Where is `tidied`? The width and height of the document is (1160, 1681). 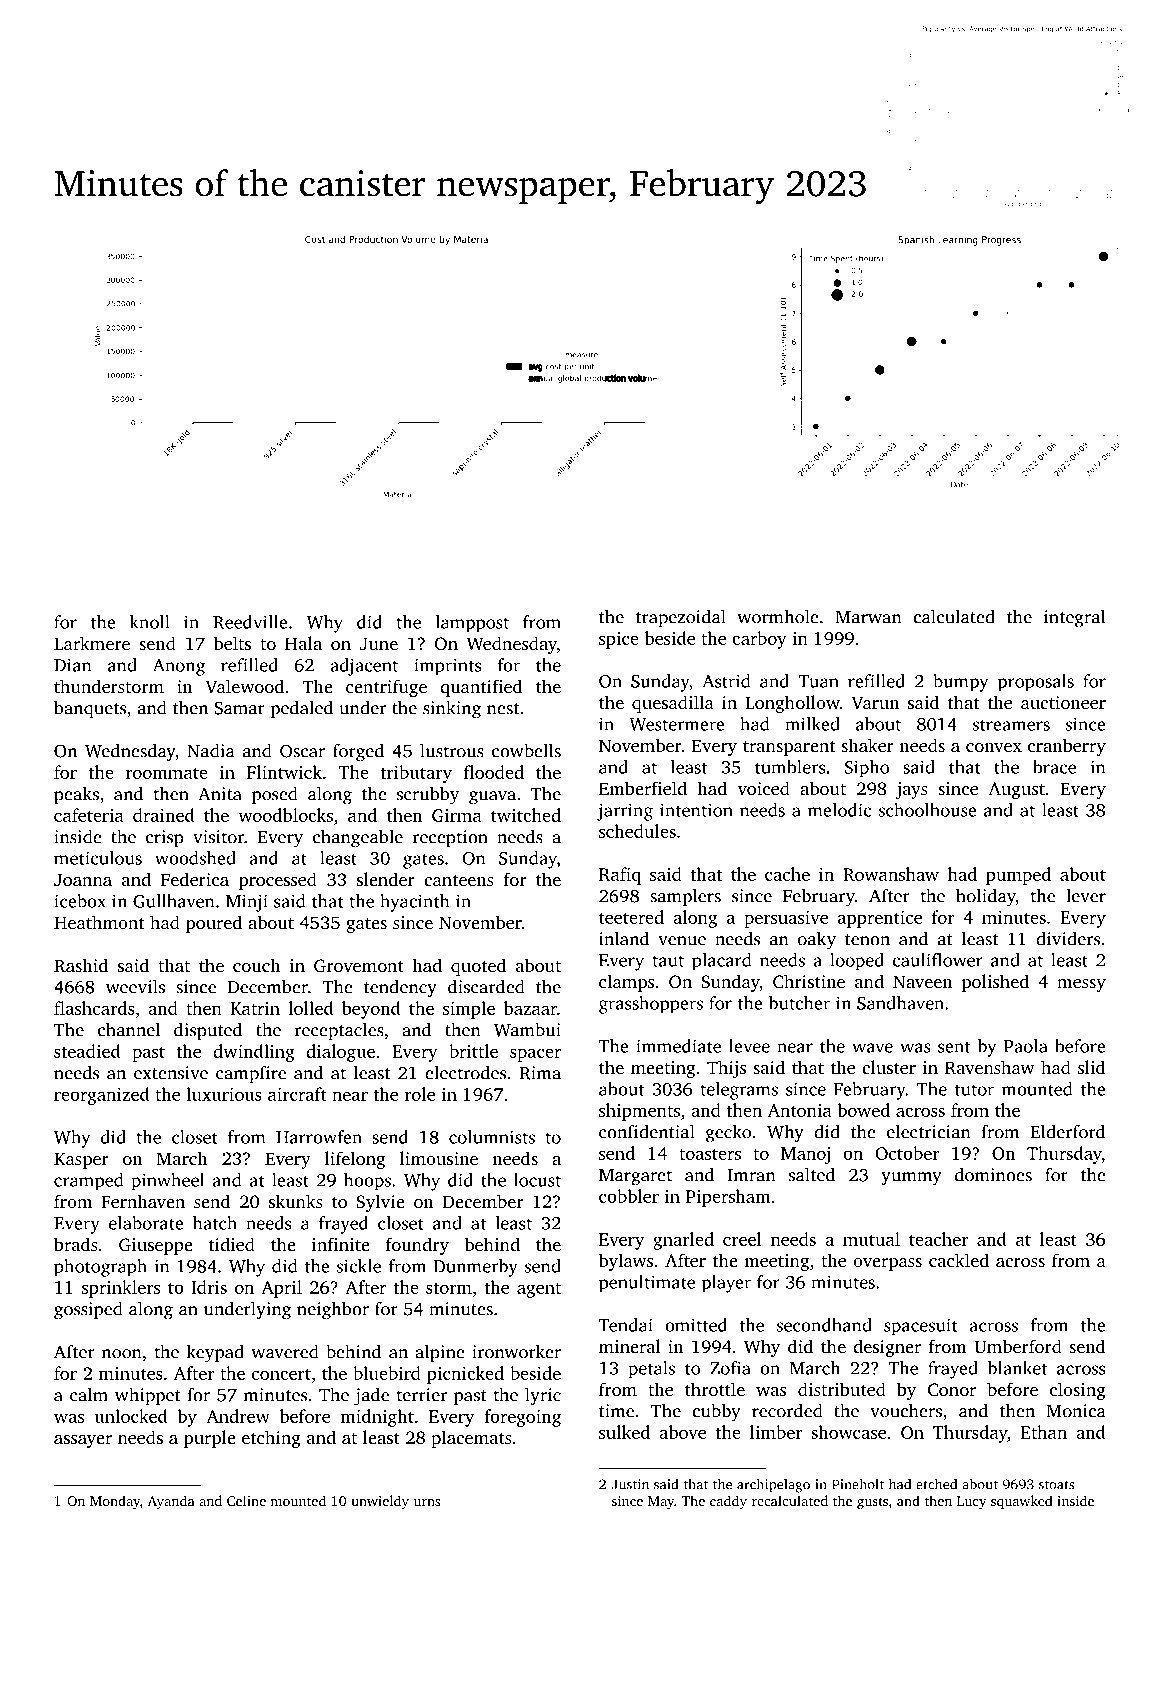
tidied is located at coordinates (232, 1244).
